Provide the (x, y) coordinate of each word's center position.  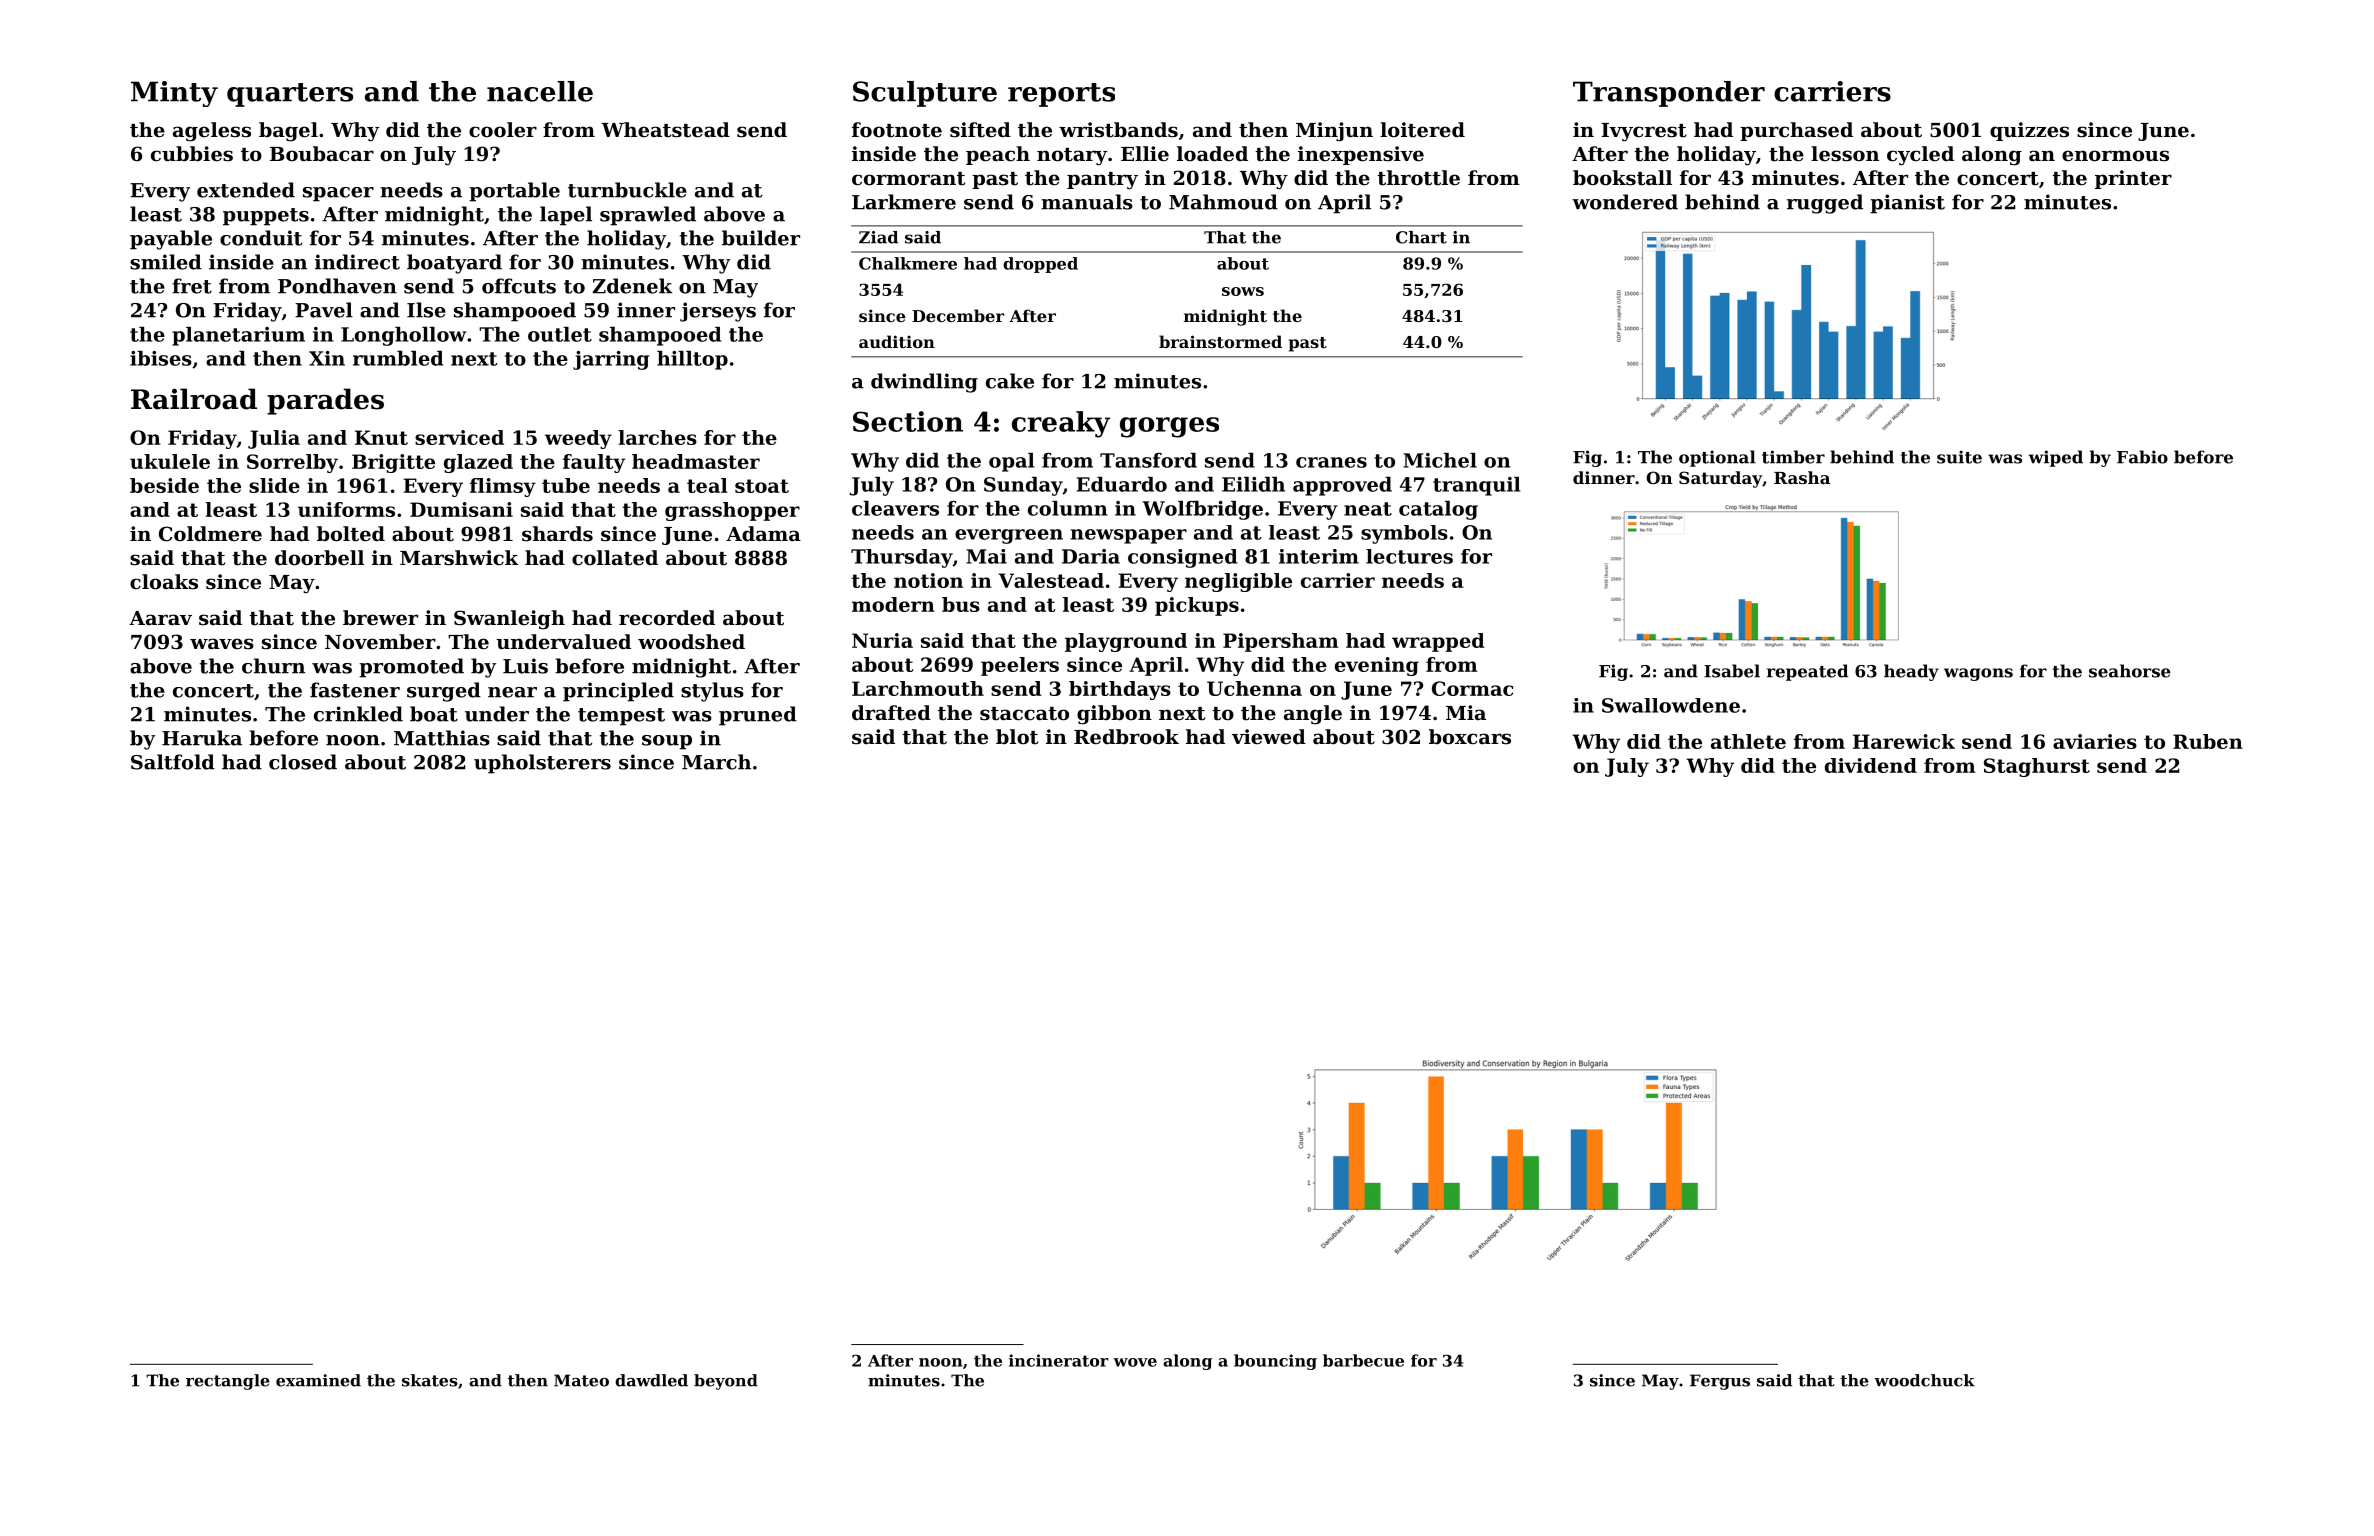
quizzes (2029, 131)
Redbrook (1126, 737)
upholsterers (542, 764)
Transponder (1669, 94)
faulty (594, 463)
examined (318, 1380)
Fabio (2142, 457)
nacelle (540, 91)
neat (1368, 509)
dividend (1871, 765)
